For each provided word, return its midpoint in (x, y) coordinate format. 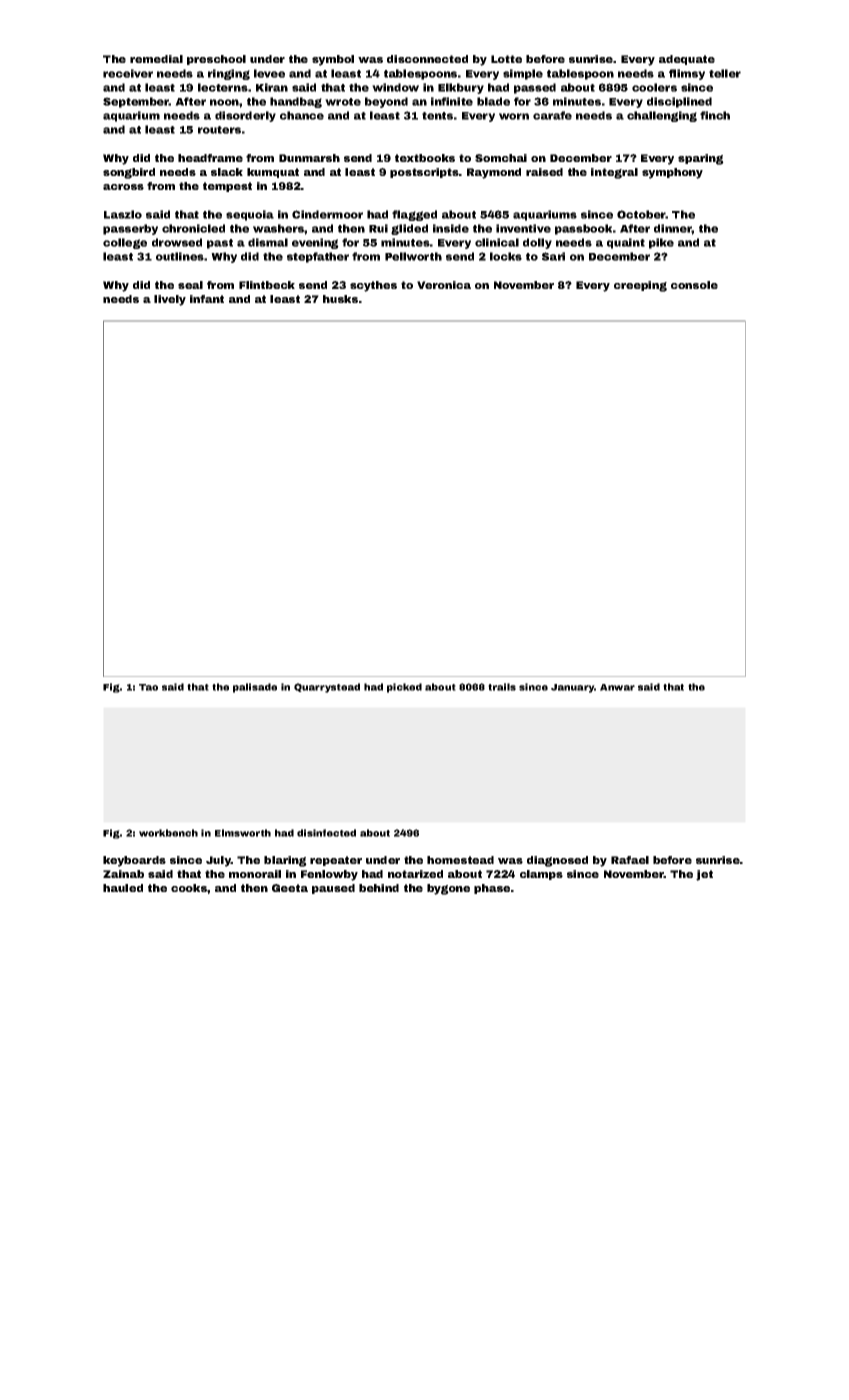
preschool (216, 60)
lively (170, 300)
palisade (255, 688)
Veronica (444, 285)
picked (404, 688)
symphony (672, 173)
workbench (168, 833)
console (694, 285)
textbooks (425, 158)
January (573, 688)
